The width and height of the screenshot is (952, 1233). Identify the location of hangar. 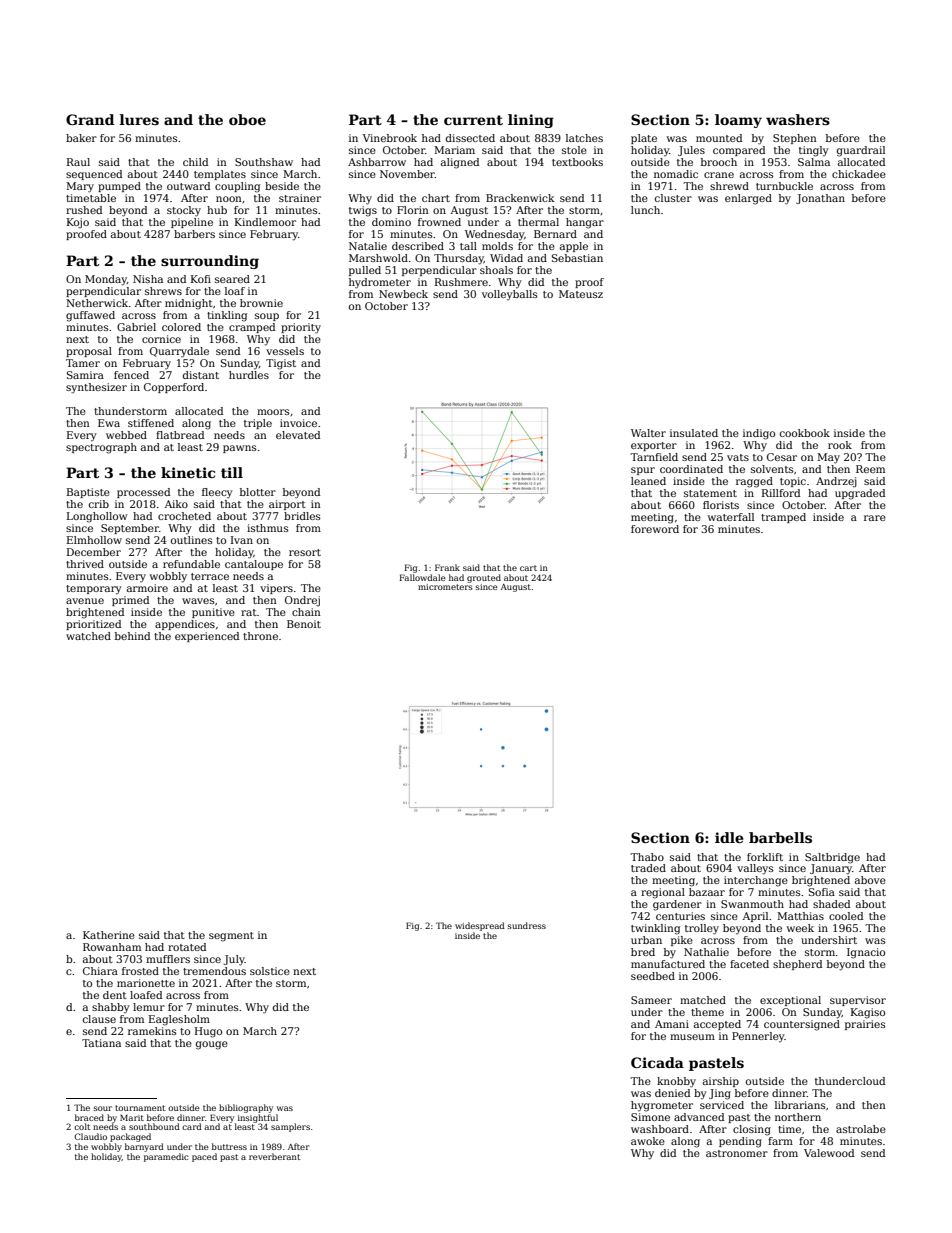
(585, 223).
